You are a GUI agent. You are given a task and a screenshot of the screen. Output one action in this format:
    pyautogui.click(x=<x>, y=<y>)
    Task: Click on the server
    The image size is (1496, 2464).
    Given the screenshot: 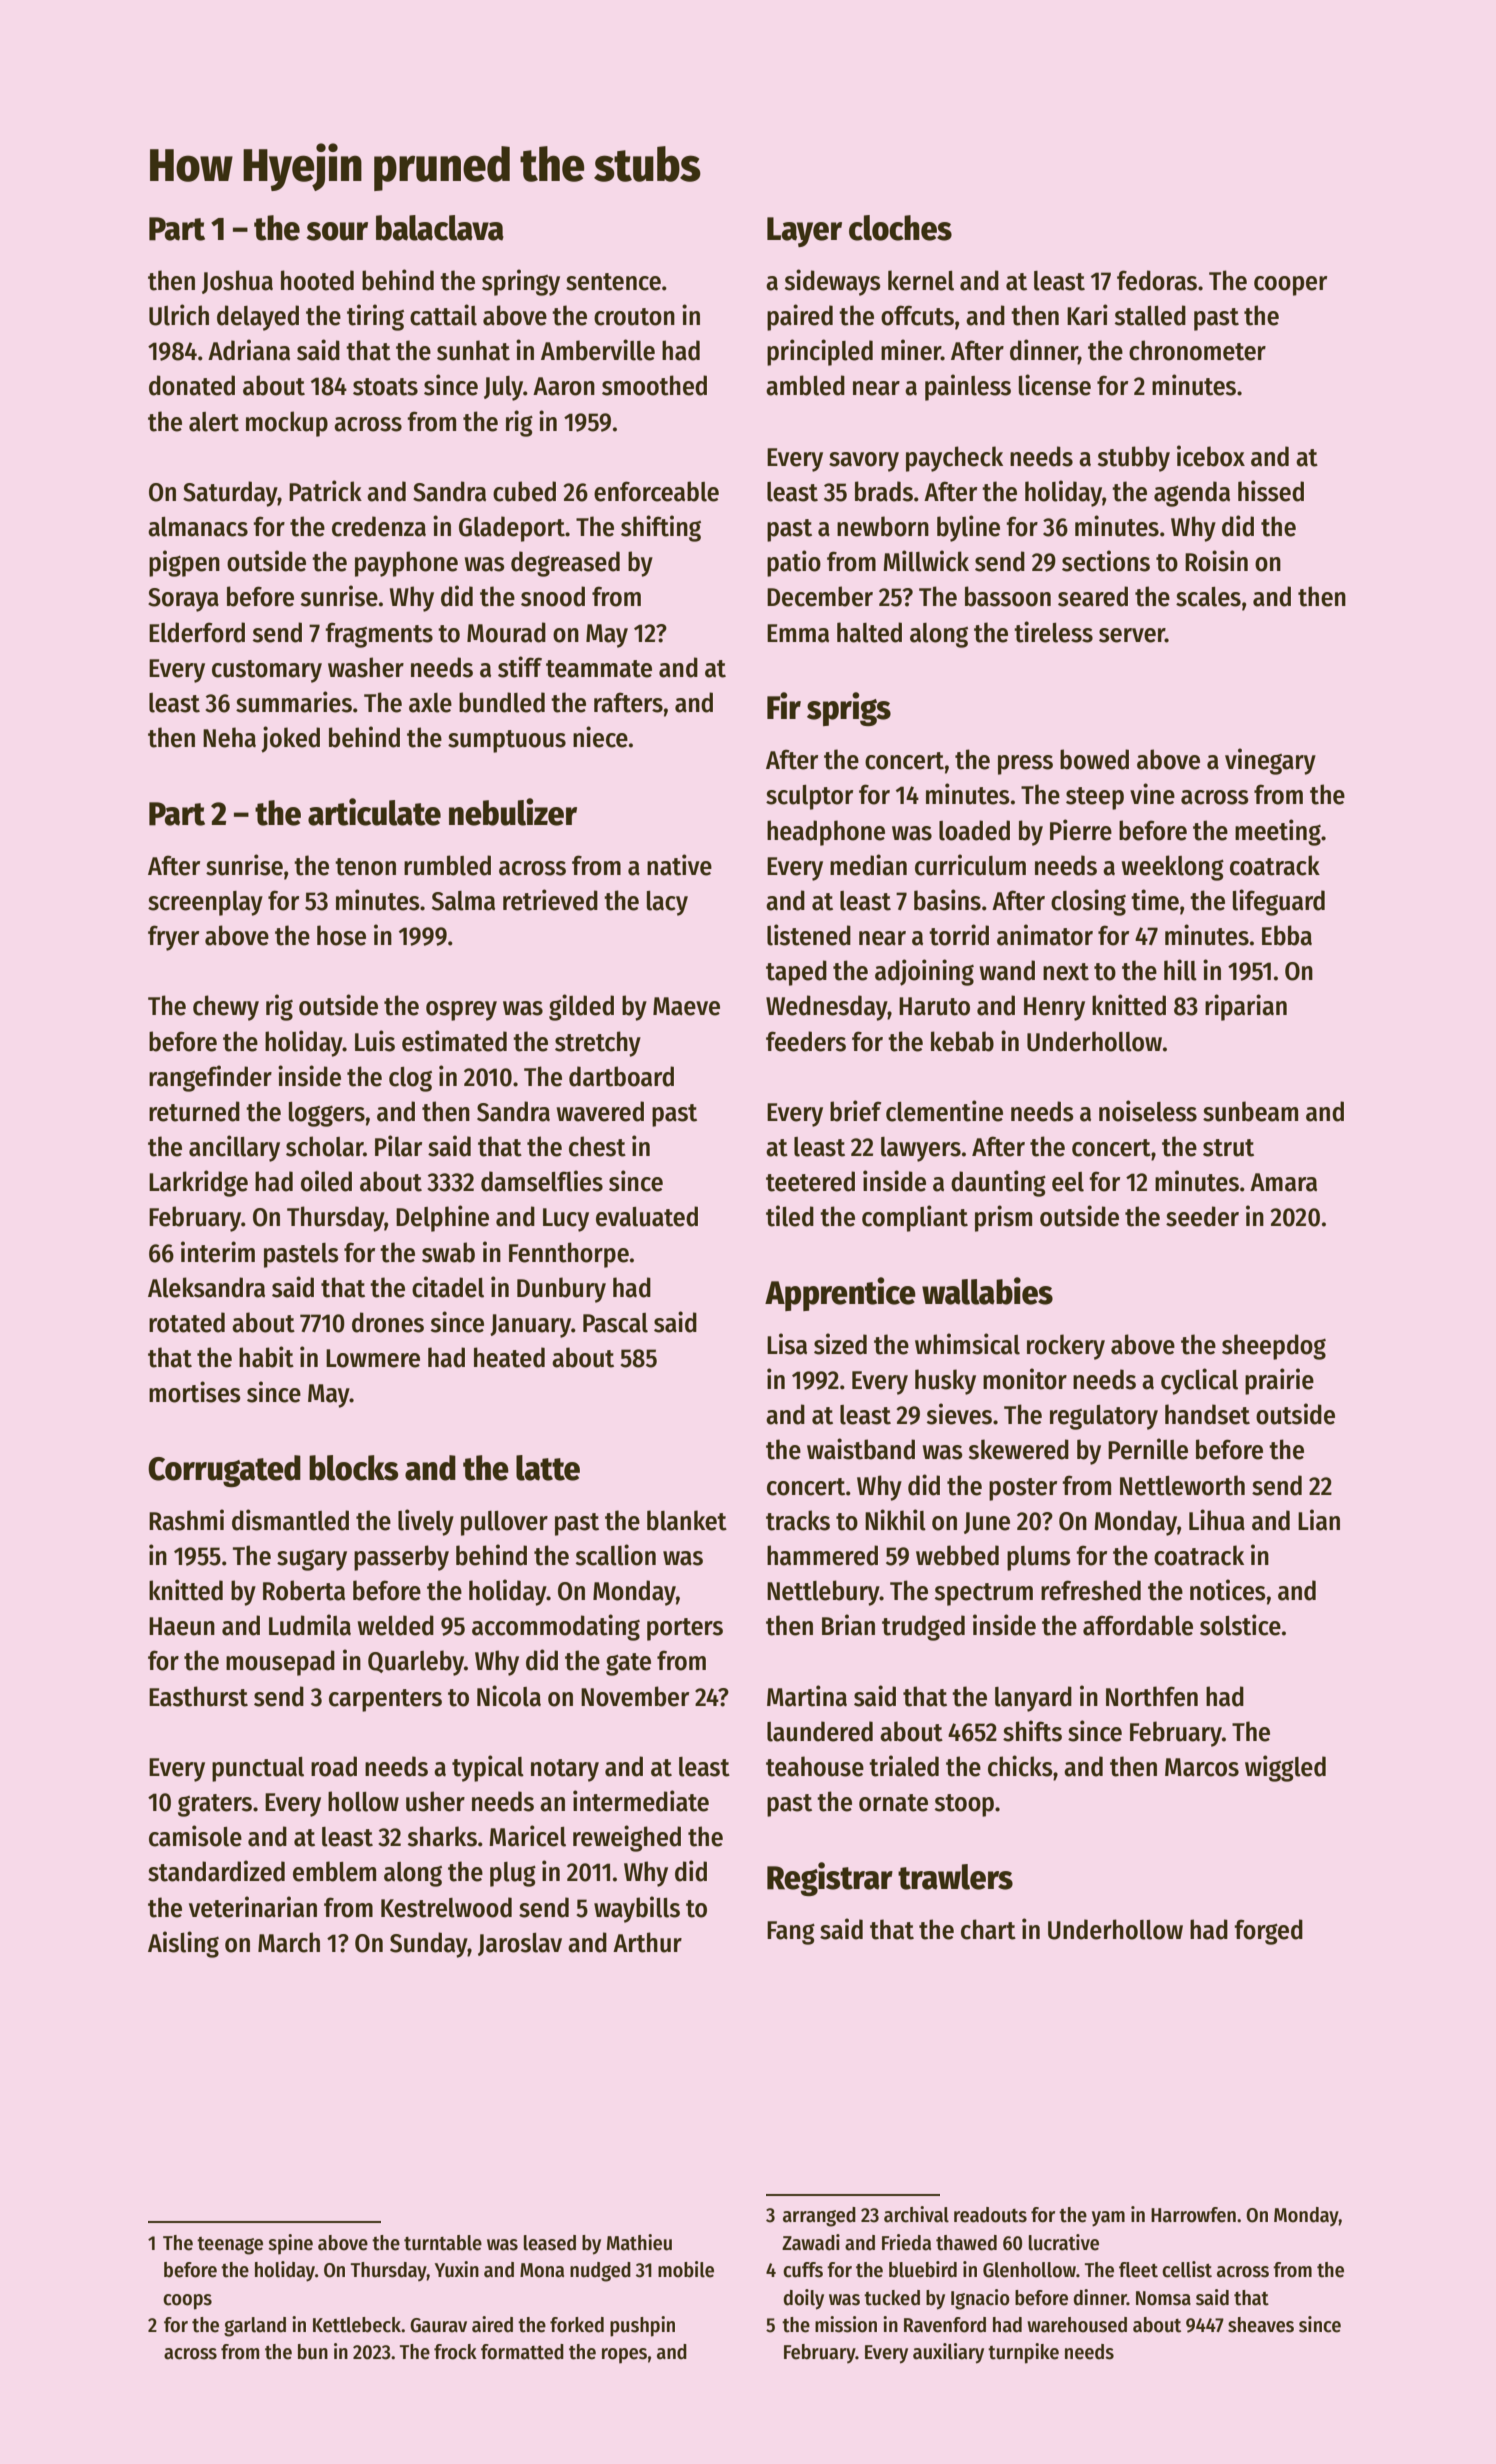 What is the action you would take?
    pyautogui.click(x=1132, y=635)
